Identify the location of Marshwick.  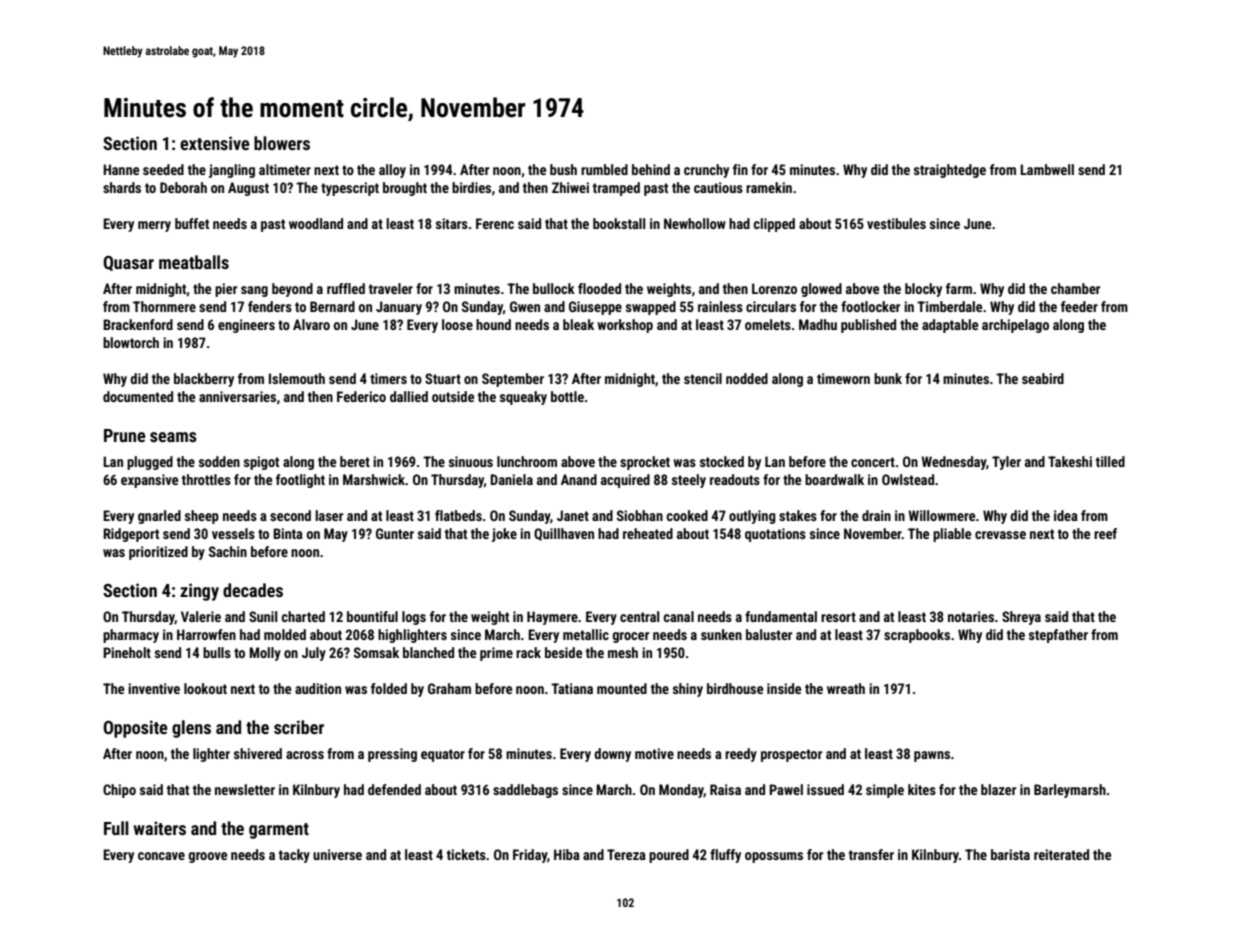
(374, 479).
